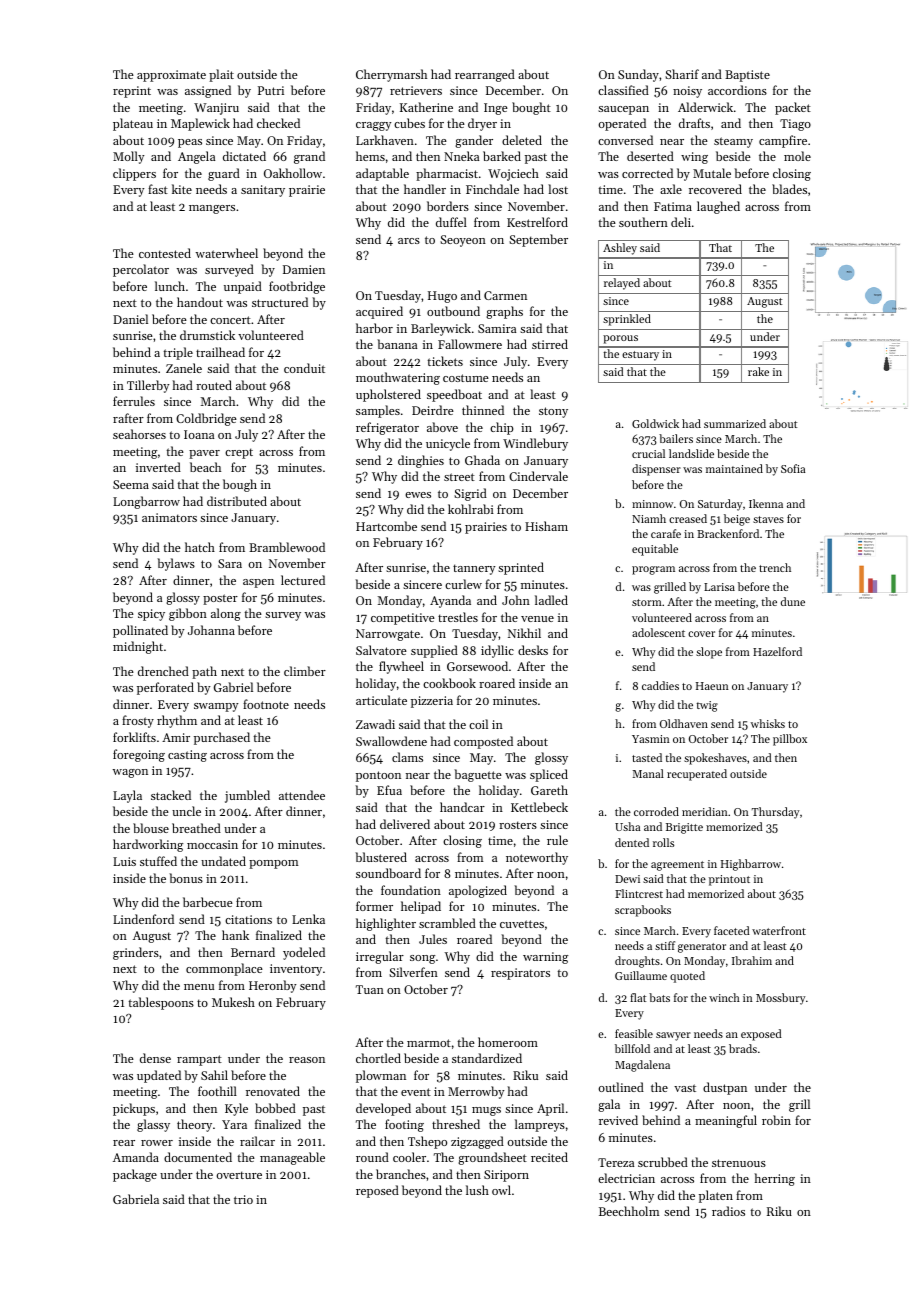 This document has height=1308, width=924. Describe the element at coordinates (136, 1157) in the document. I see `Amanda` at that location.
